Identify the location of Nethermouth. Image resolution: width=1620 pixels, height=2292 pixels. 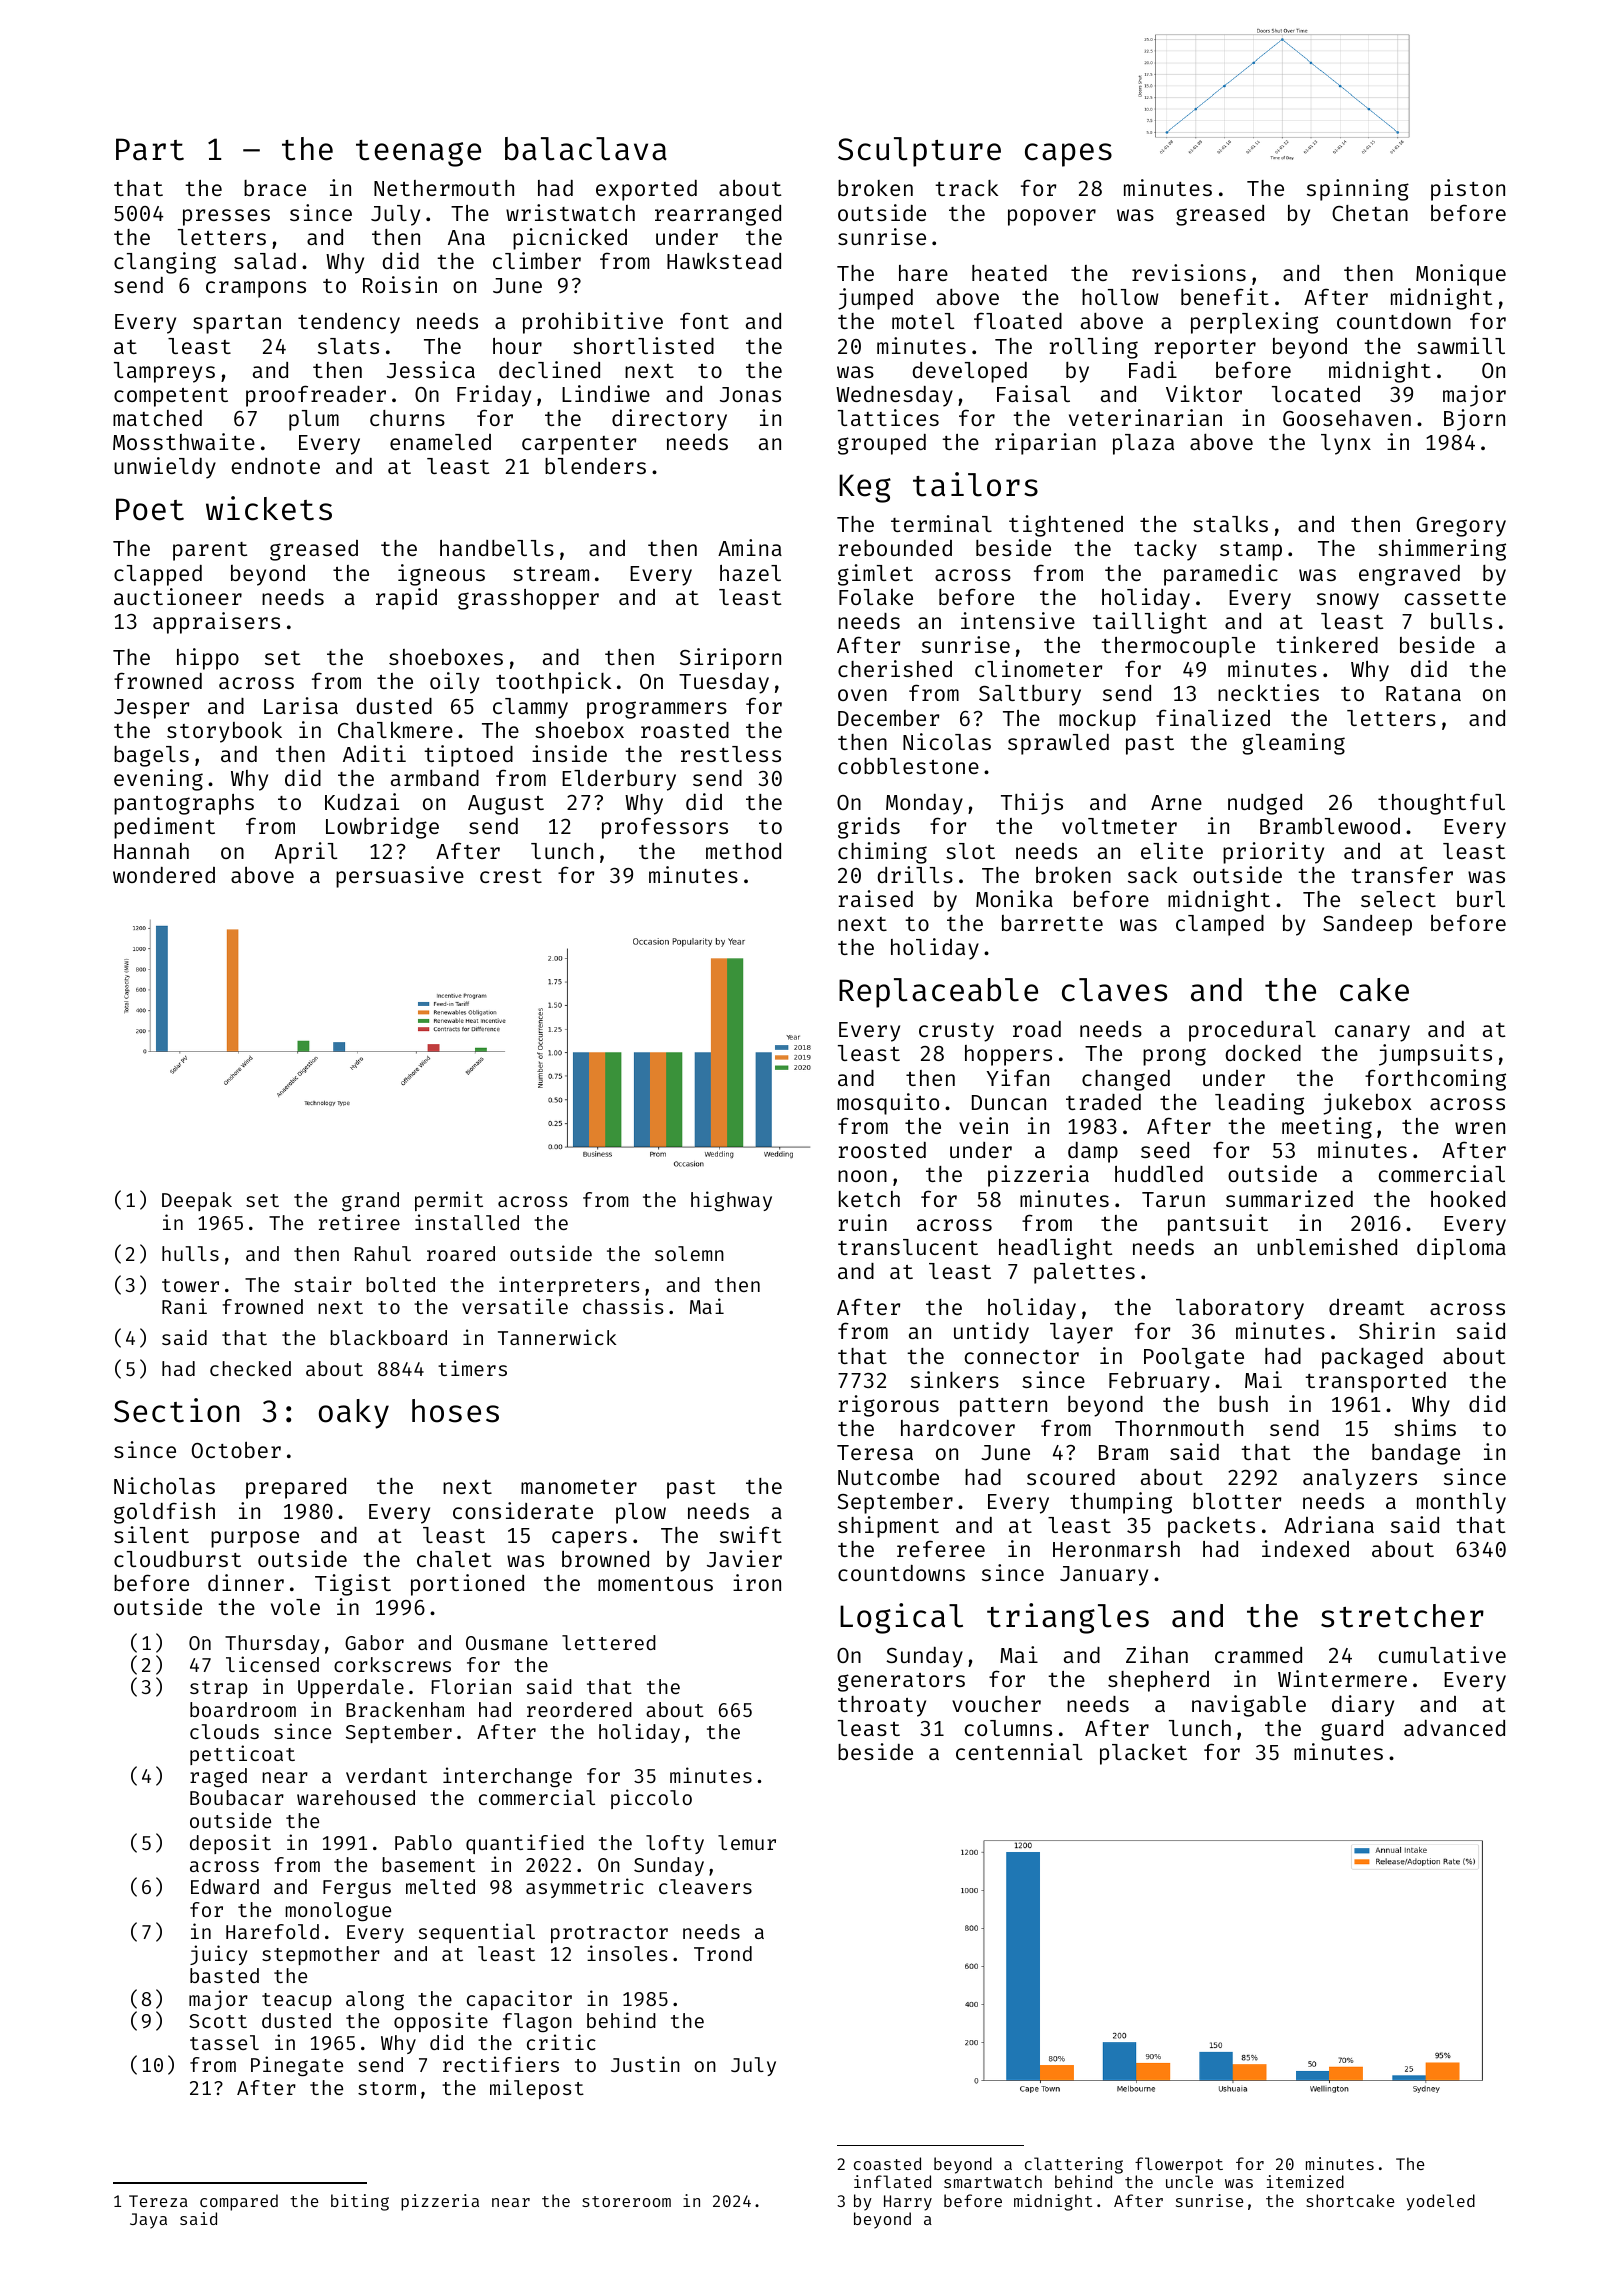
(444, 188).
